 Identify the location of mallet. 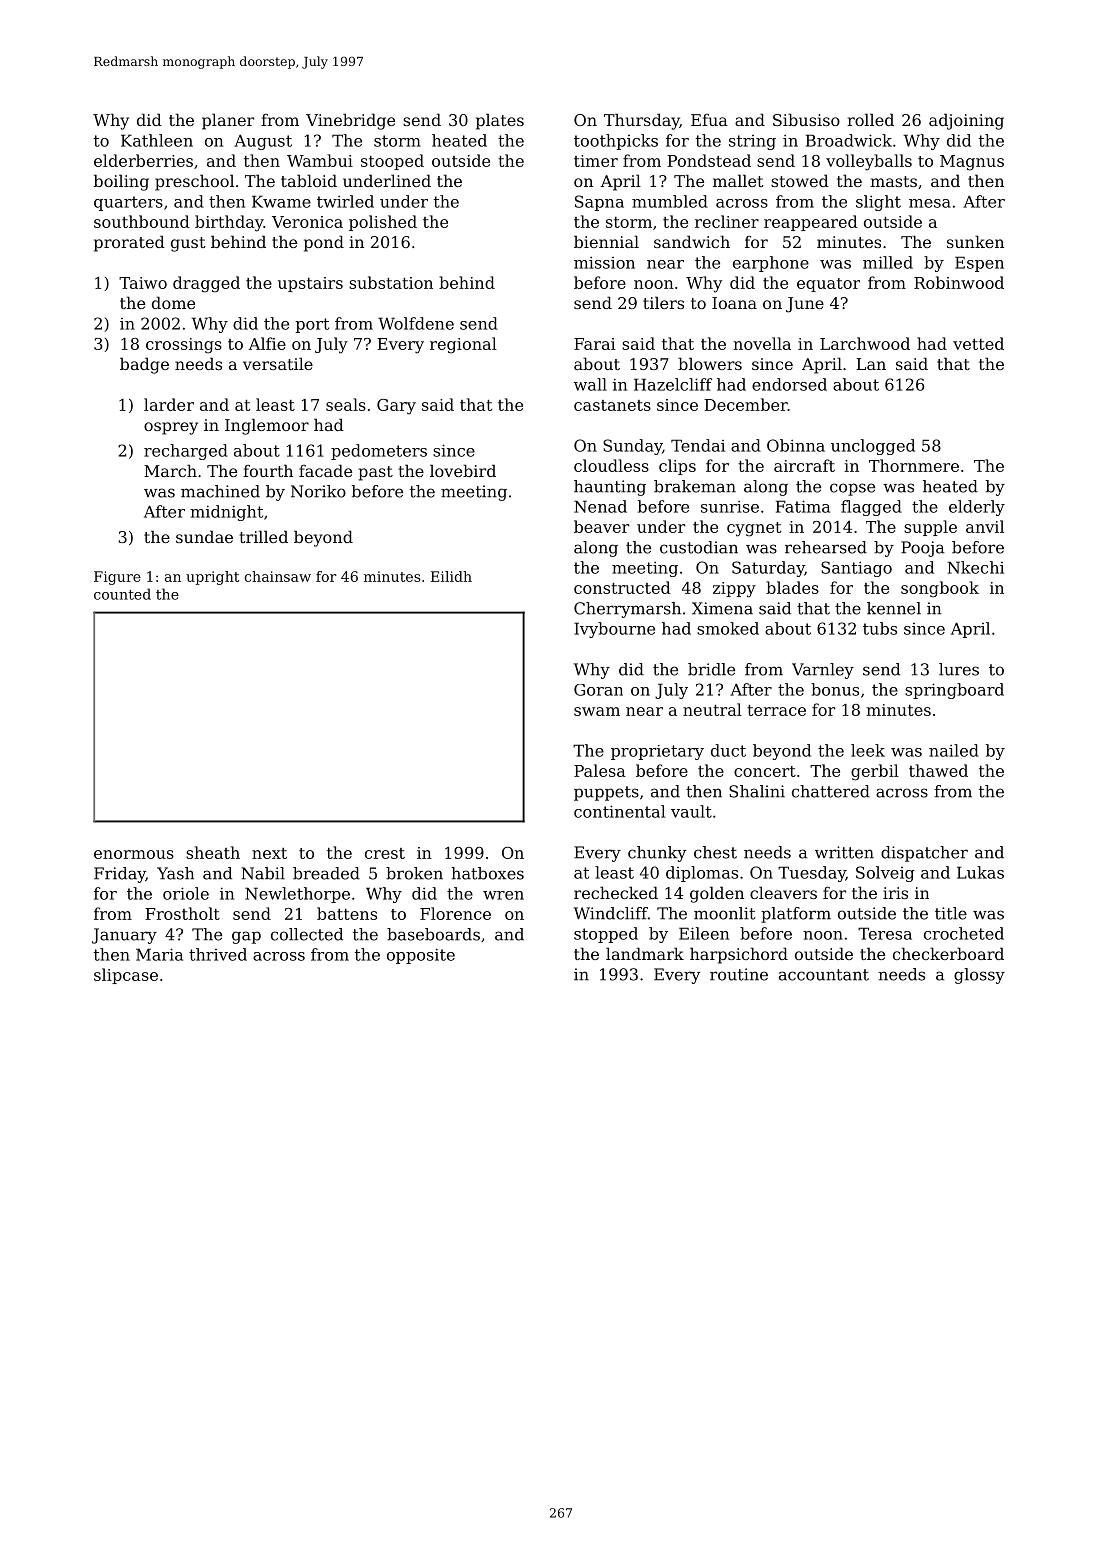
(738, 180).
